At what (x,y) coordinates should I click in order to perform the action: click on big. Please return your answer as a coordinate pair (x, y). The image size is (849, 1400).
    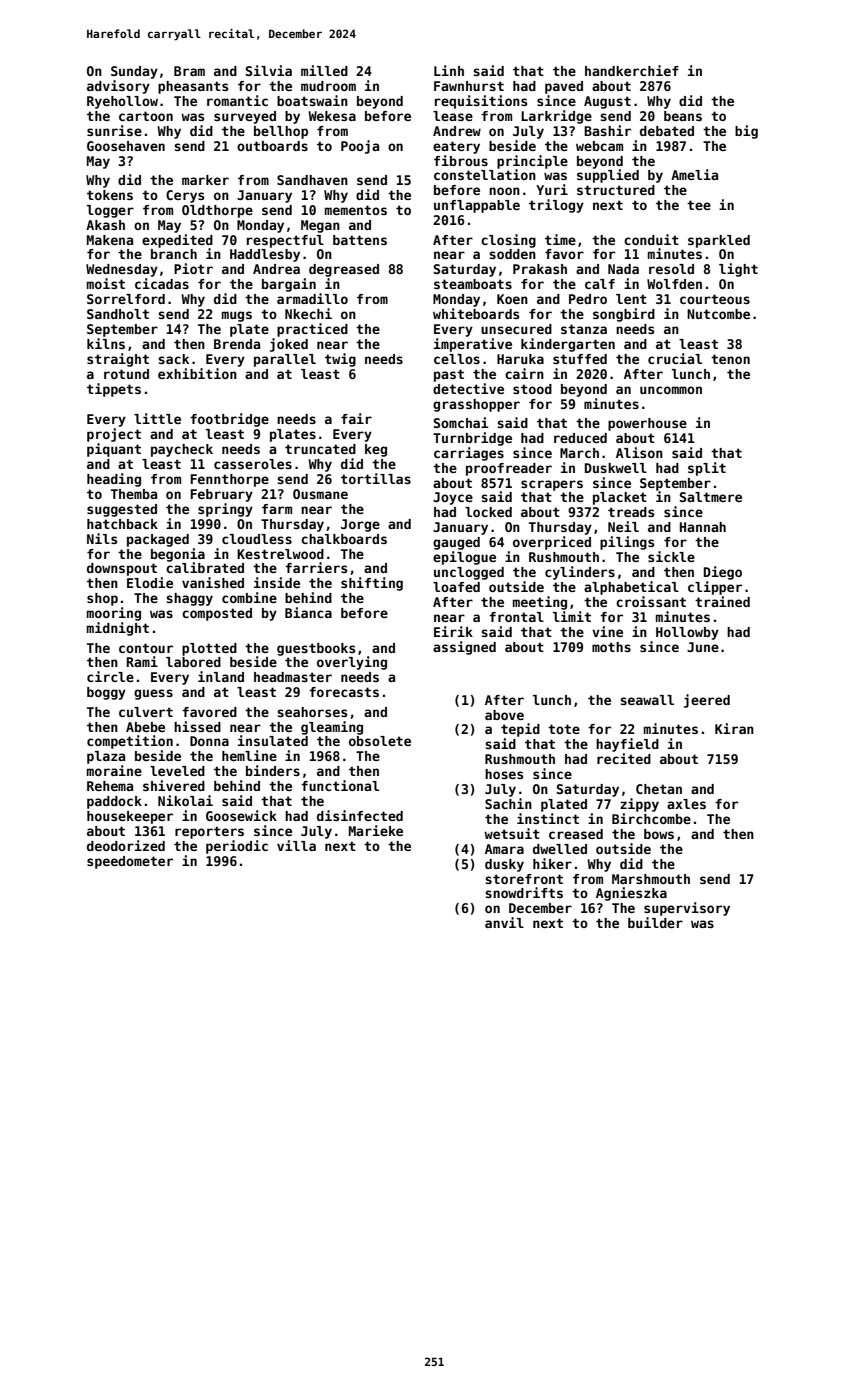
    Looking at the image, I should click on (746, 132).
